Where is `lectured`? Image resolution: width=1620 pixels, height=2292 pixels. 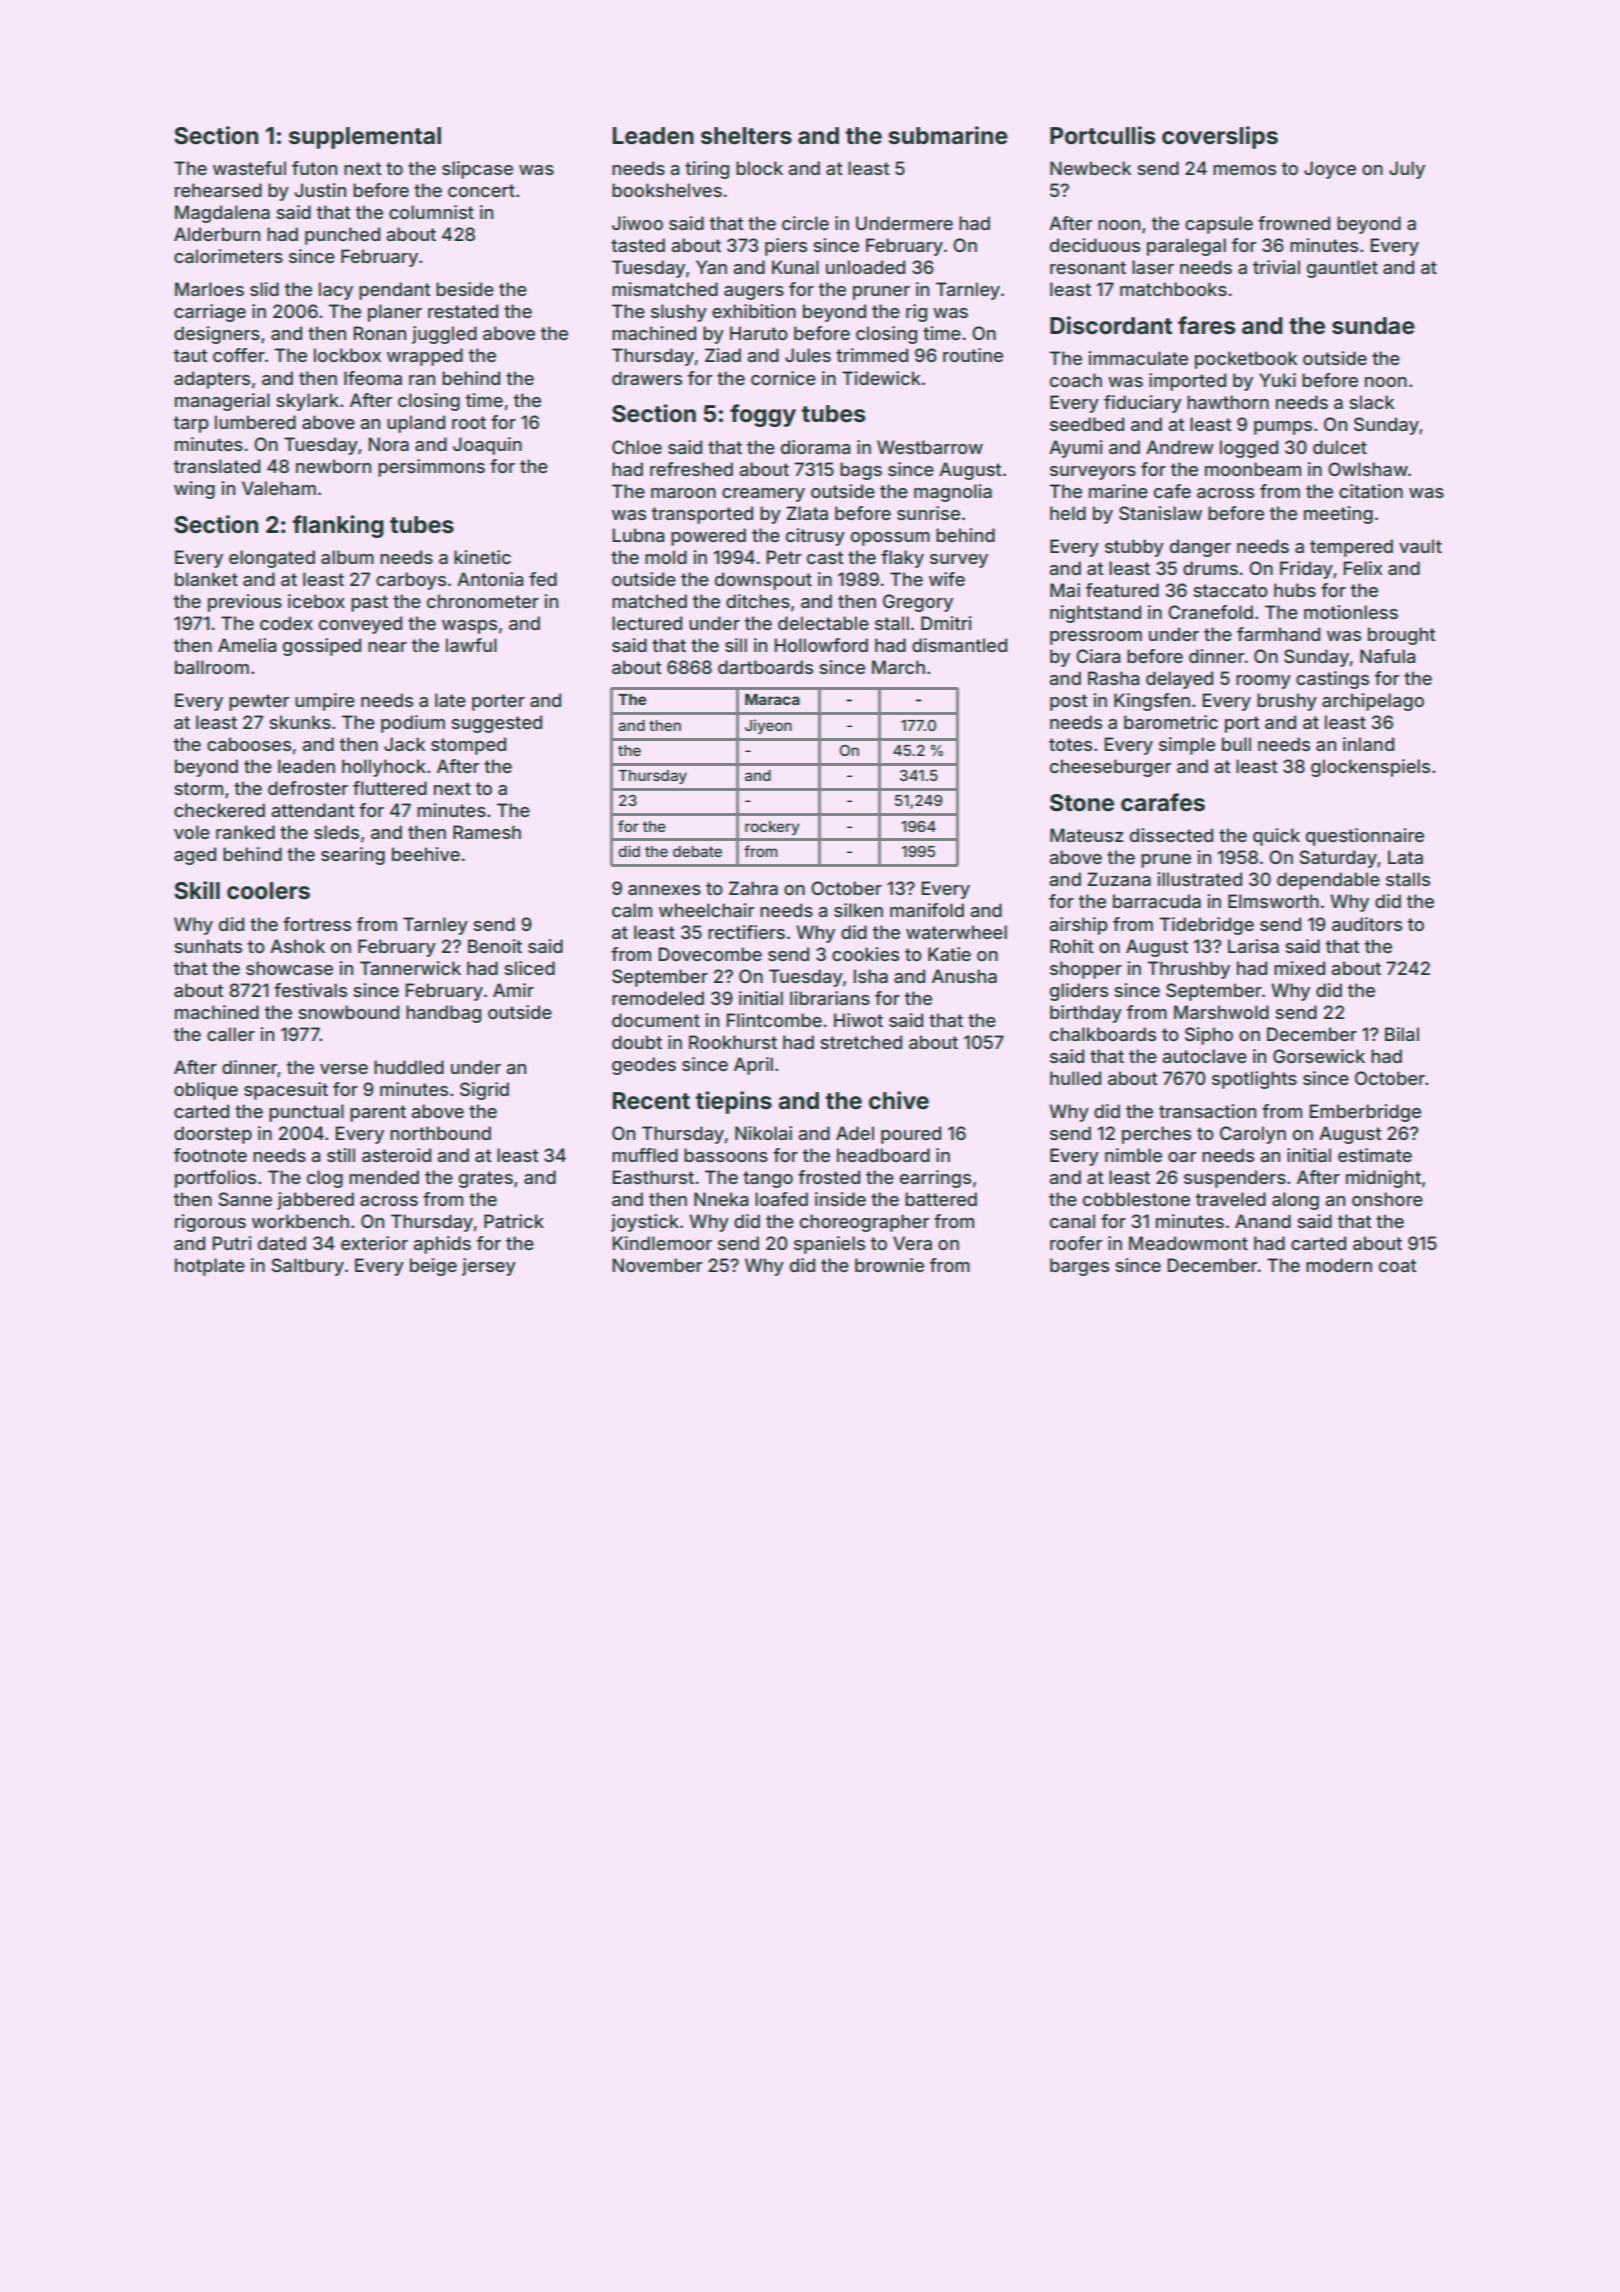 lectured is located at coordinates (647, 623).
